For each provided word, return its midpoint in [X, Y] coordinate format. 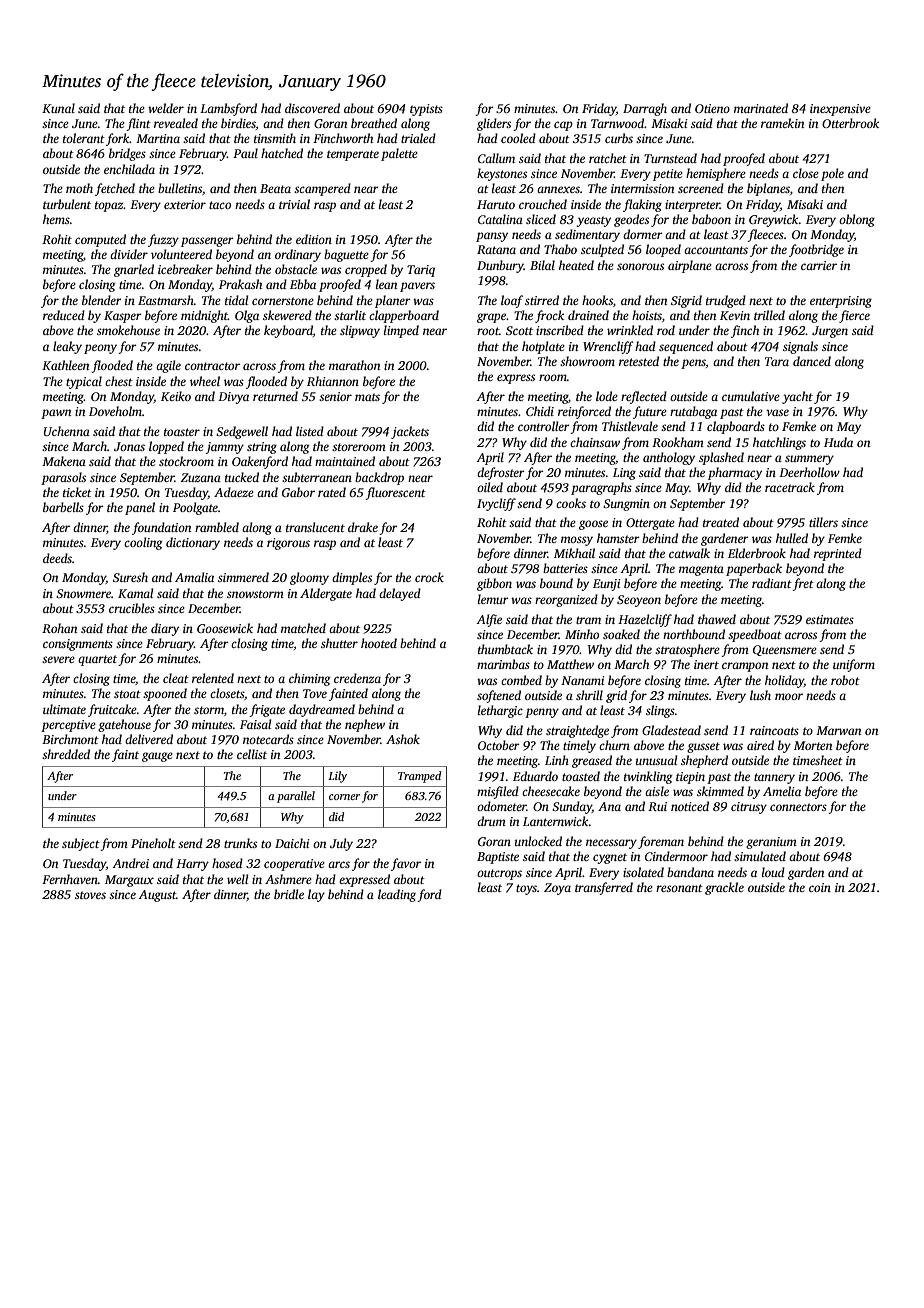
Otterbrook [850, 123]
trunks [240, 843]
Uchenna [67, 431]
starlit [350, 315]
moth [79, 188]
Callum [496, 158]
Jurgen [830, 332]
